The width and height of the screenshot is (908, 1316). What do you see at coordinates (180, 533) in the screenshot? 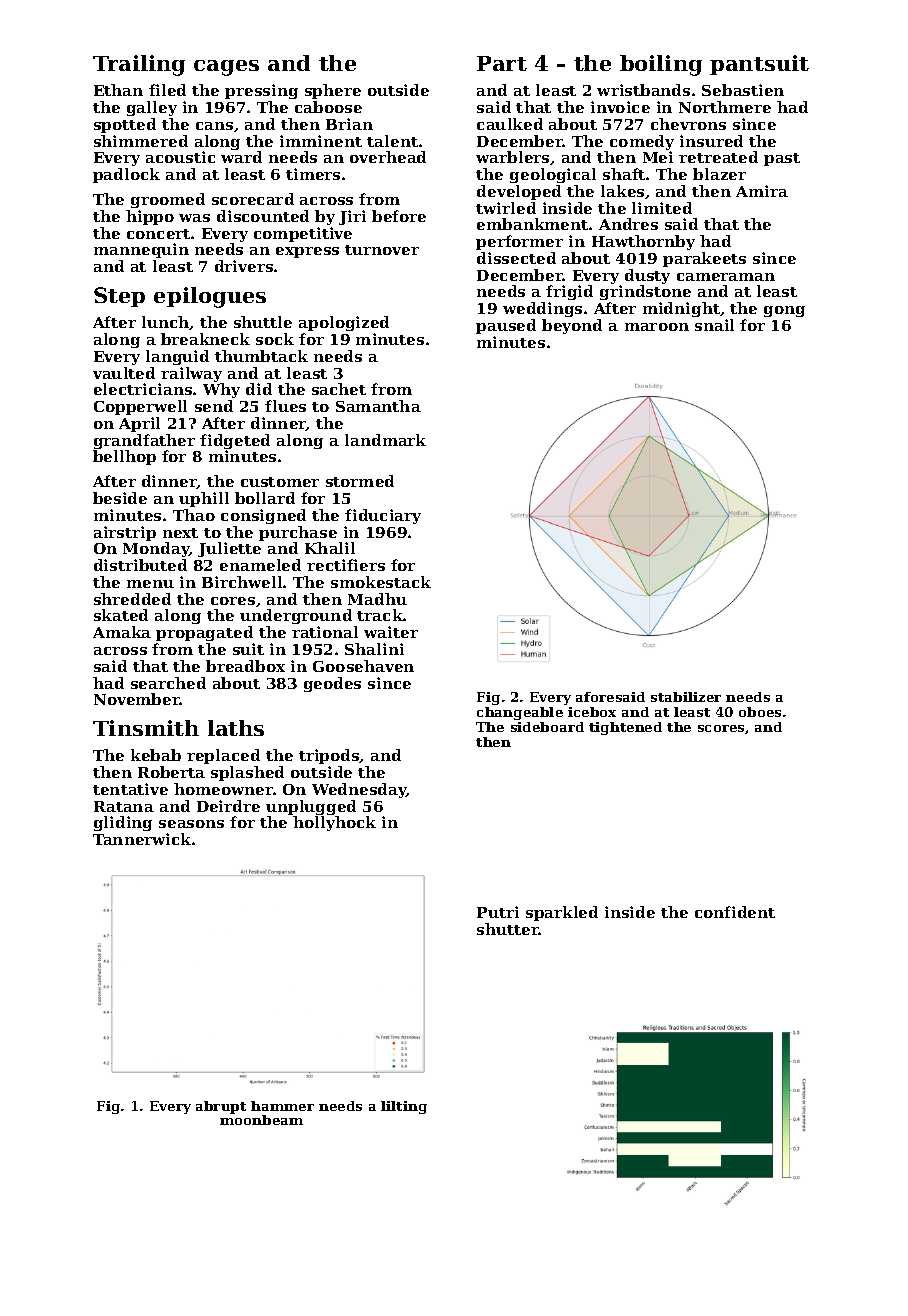
I see `next` at bounding box center [180, 533].
